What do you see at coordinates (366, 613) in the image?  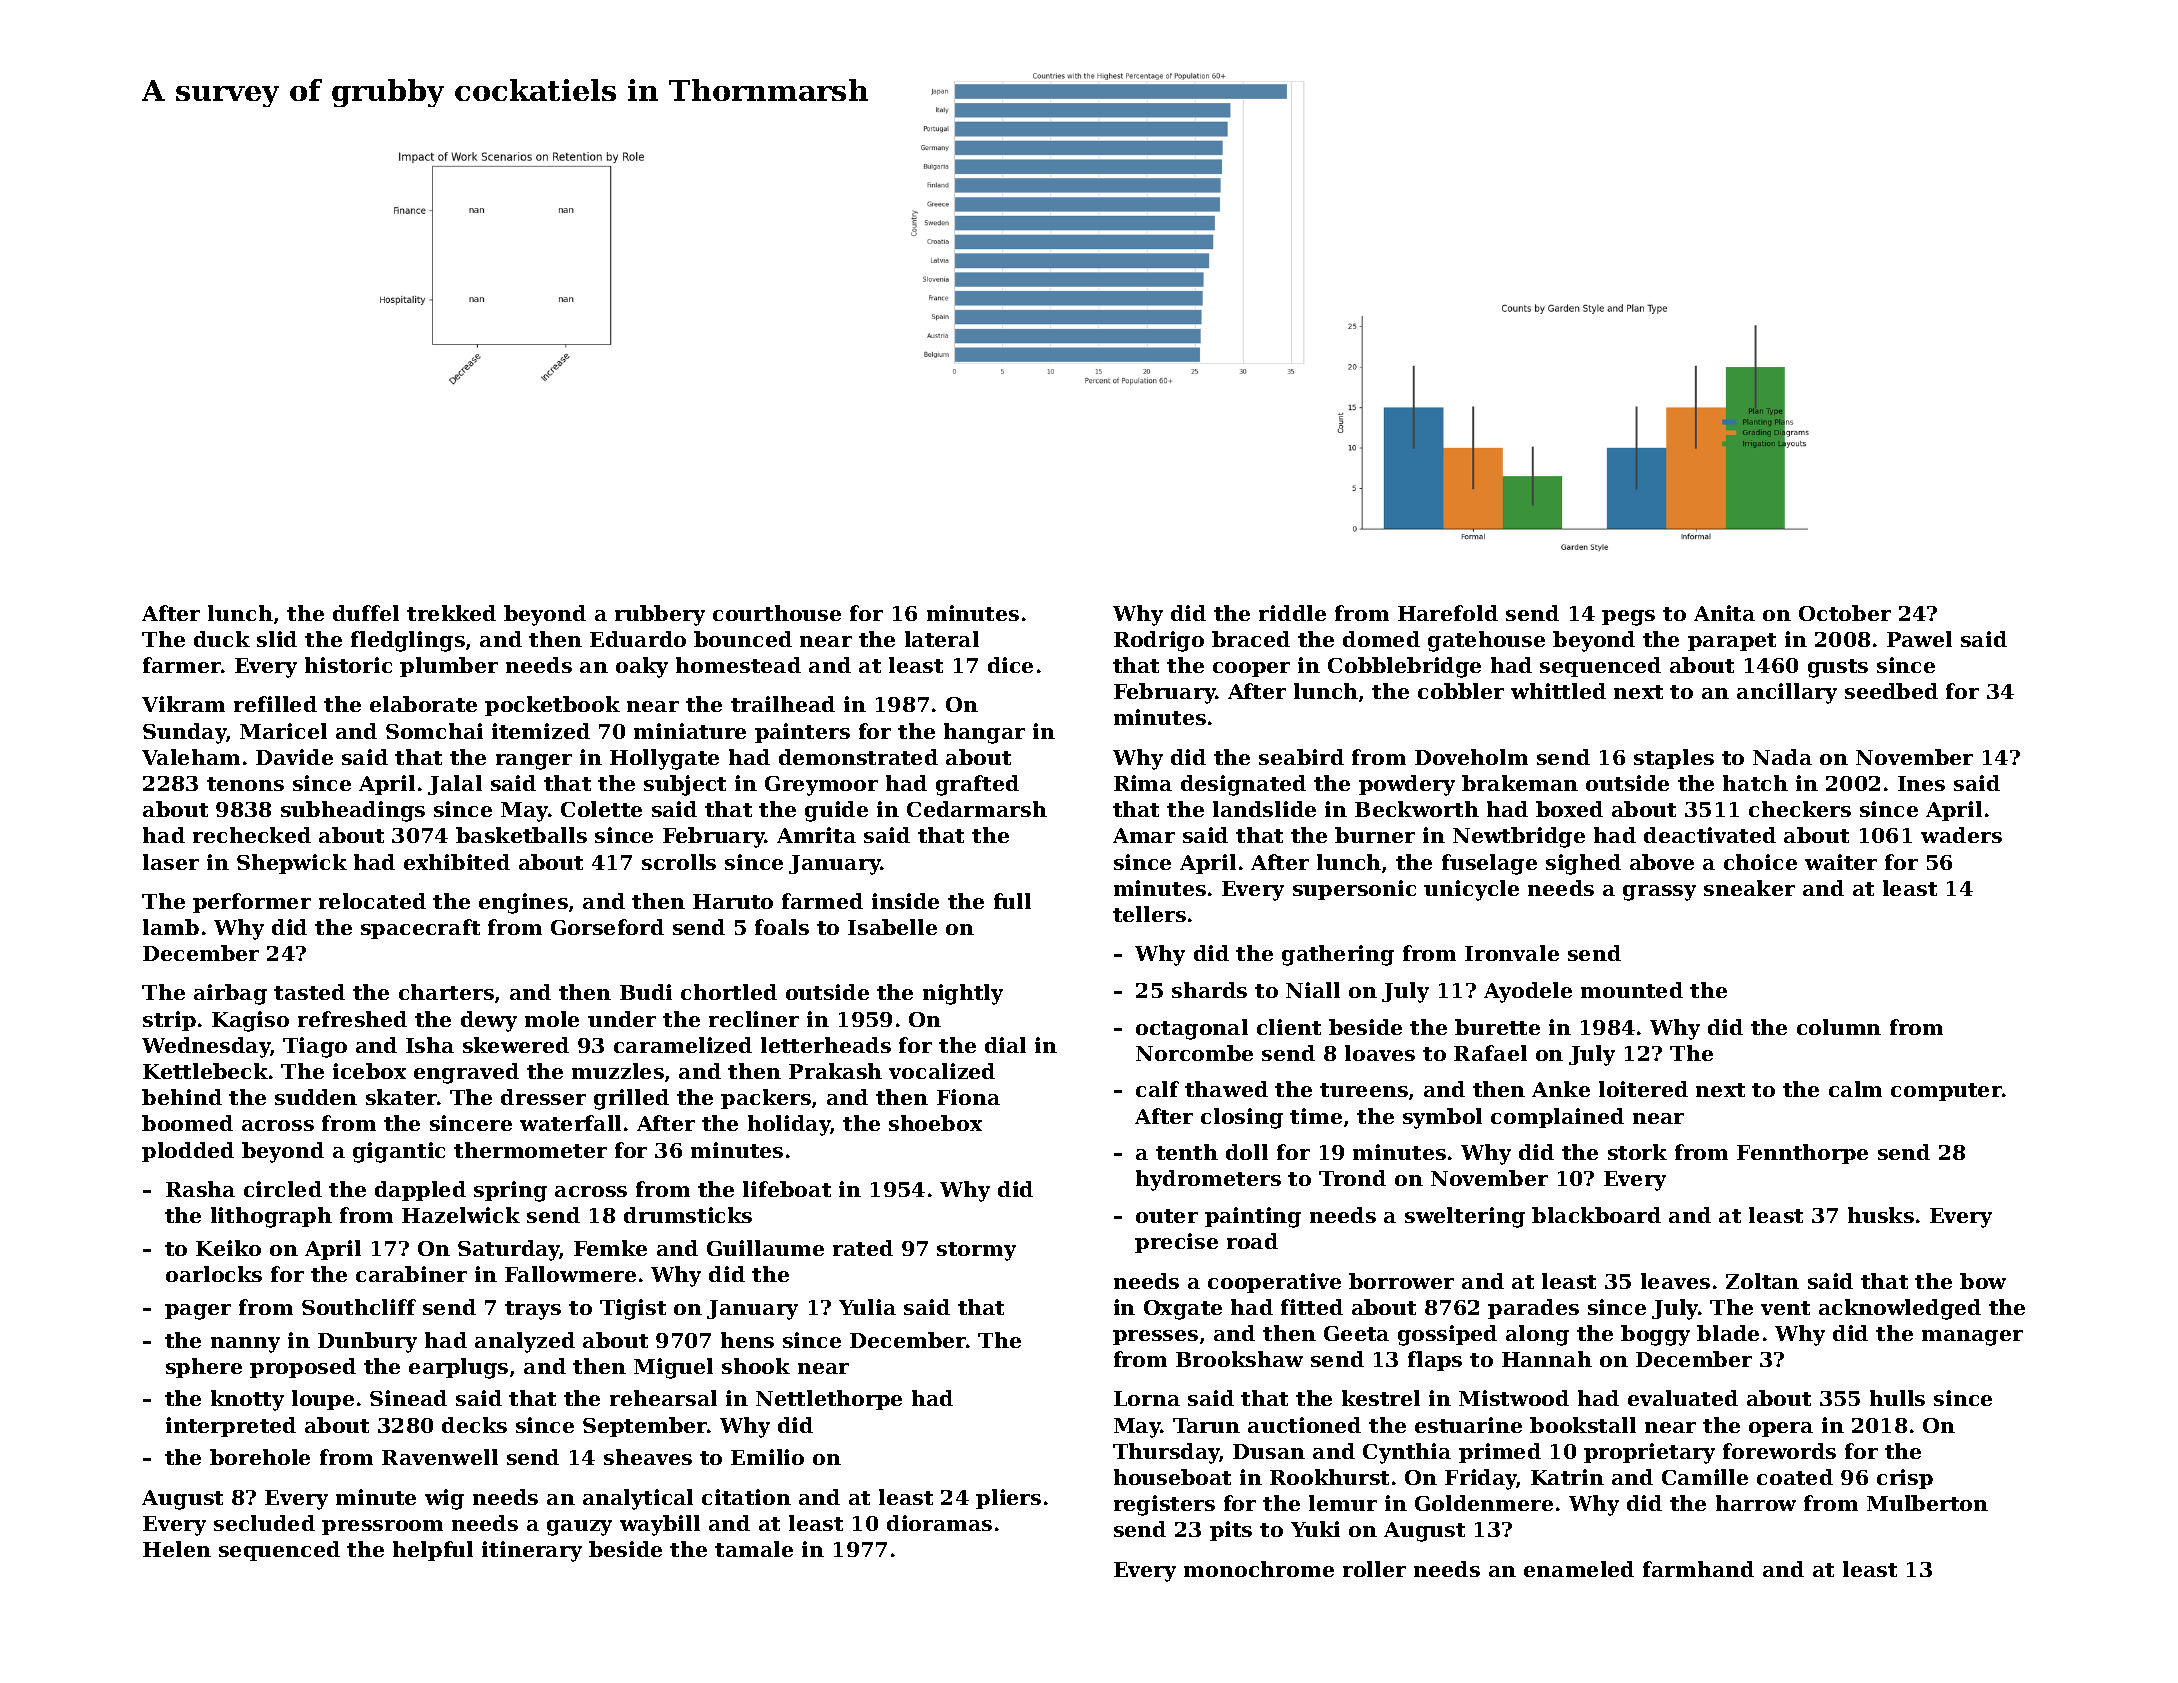 I see `duffel` at bounding box center [366, 613].
